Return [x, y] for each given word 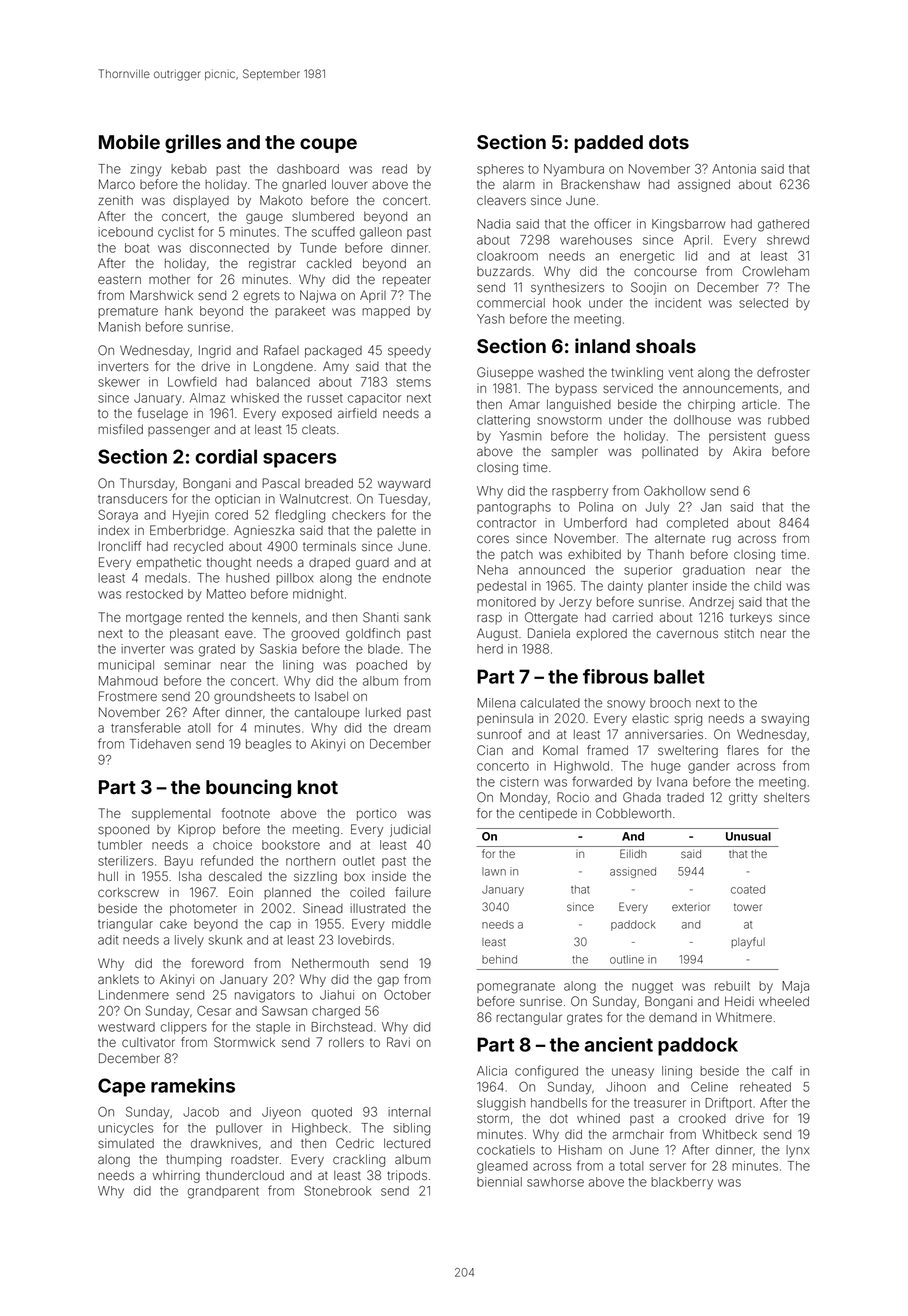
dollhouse [702, 420]
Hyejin [191, 516]
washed [561, 373]
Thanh [665, 554]
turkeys [751, 619]
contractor [506, 523]
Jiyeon [281, 1113]
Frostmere [128, 696]
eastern [119, 280]
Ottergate [551, 618]
